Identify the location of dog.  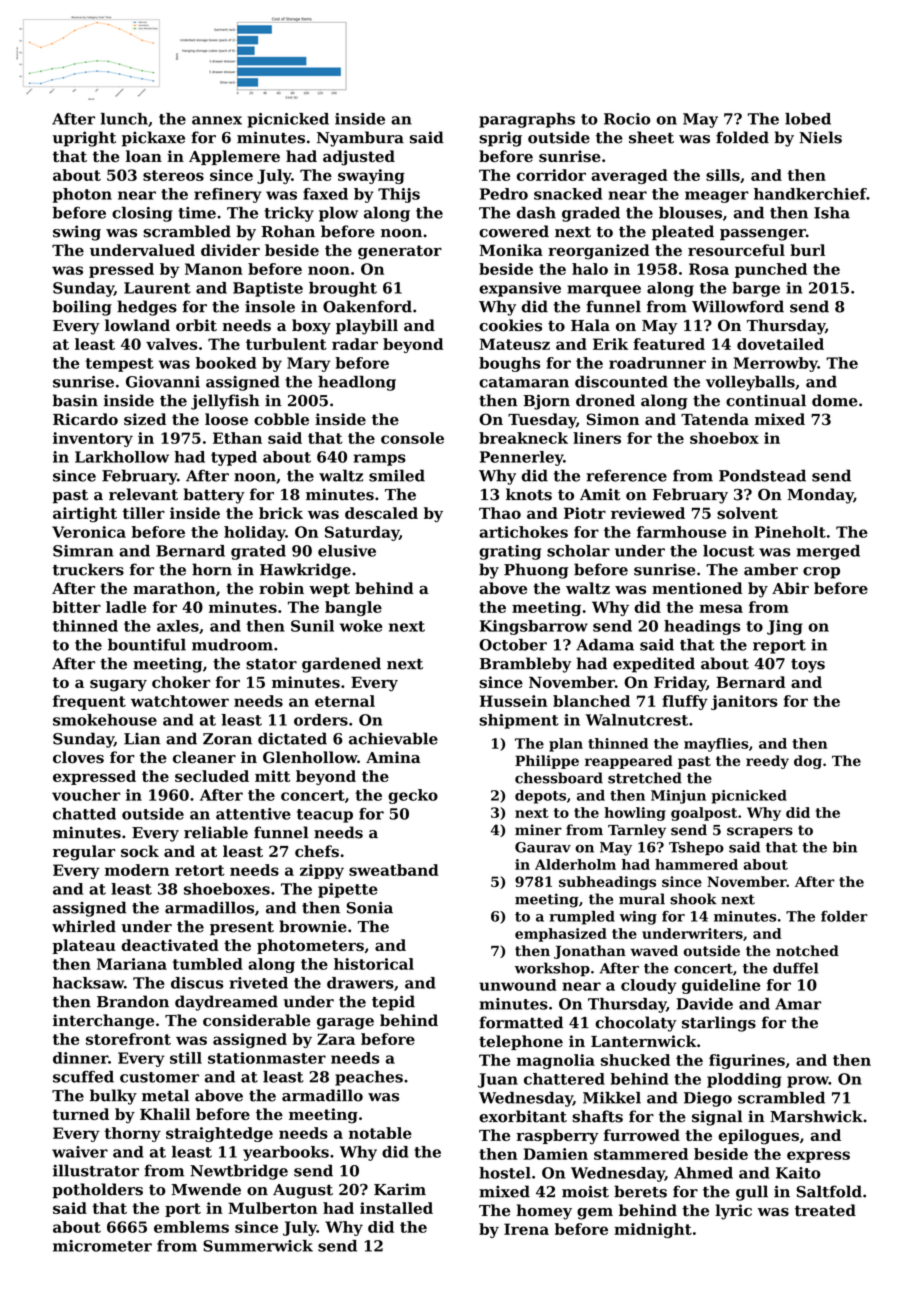
(808, 762).
